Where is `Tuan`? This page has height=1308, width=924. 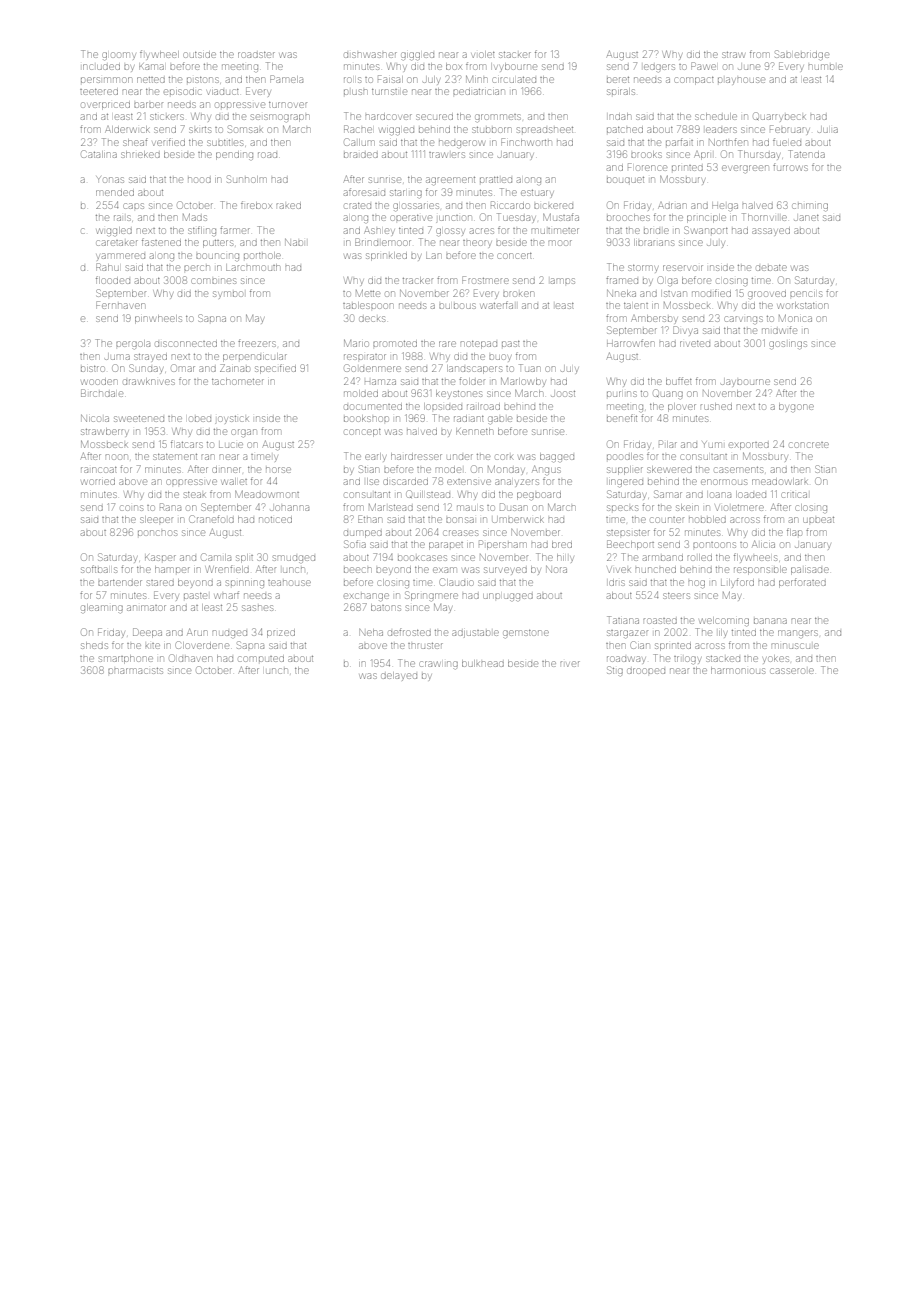
Tuan is located at coordinates (529, 368).
